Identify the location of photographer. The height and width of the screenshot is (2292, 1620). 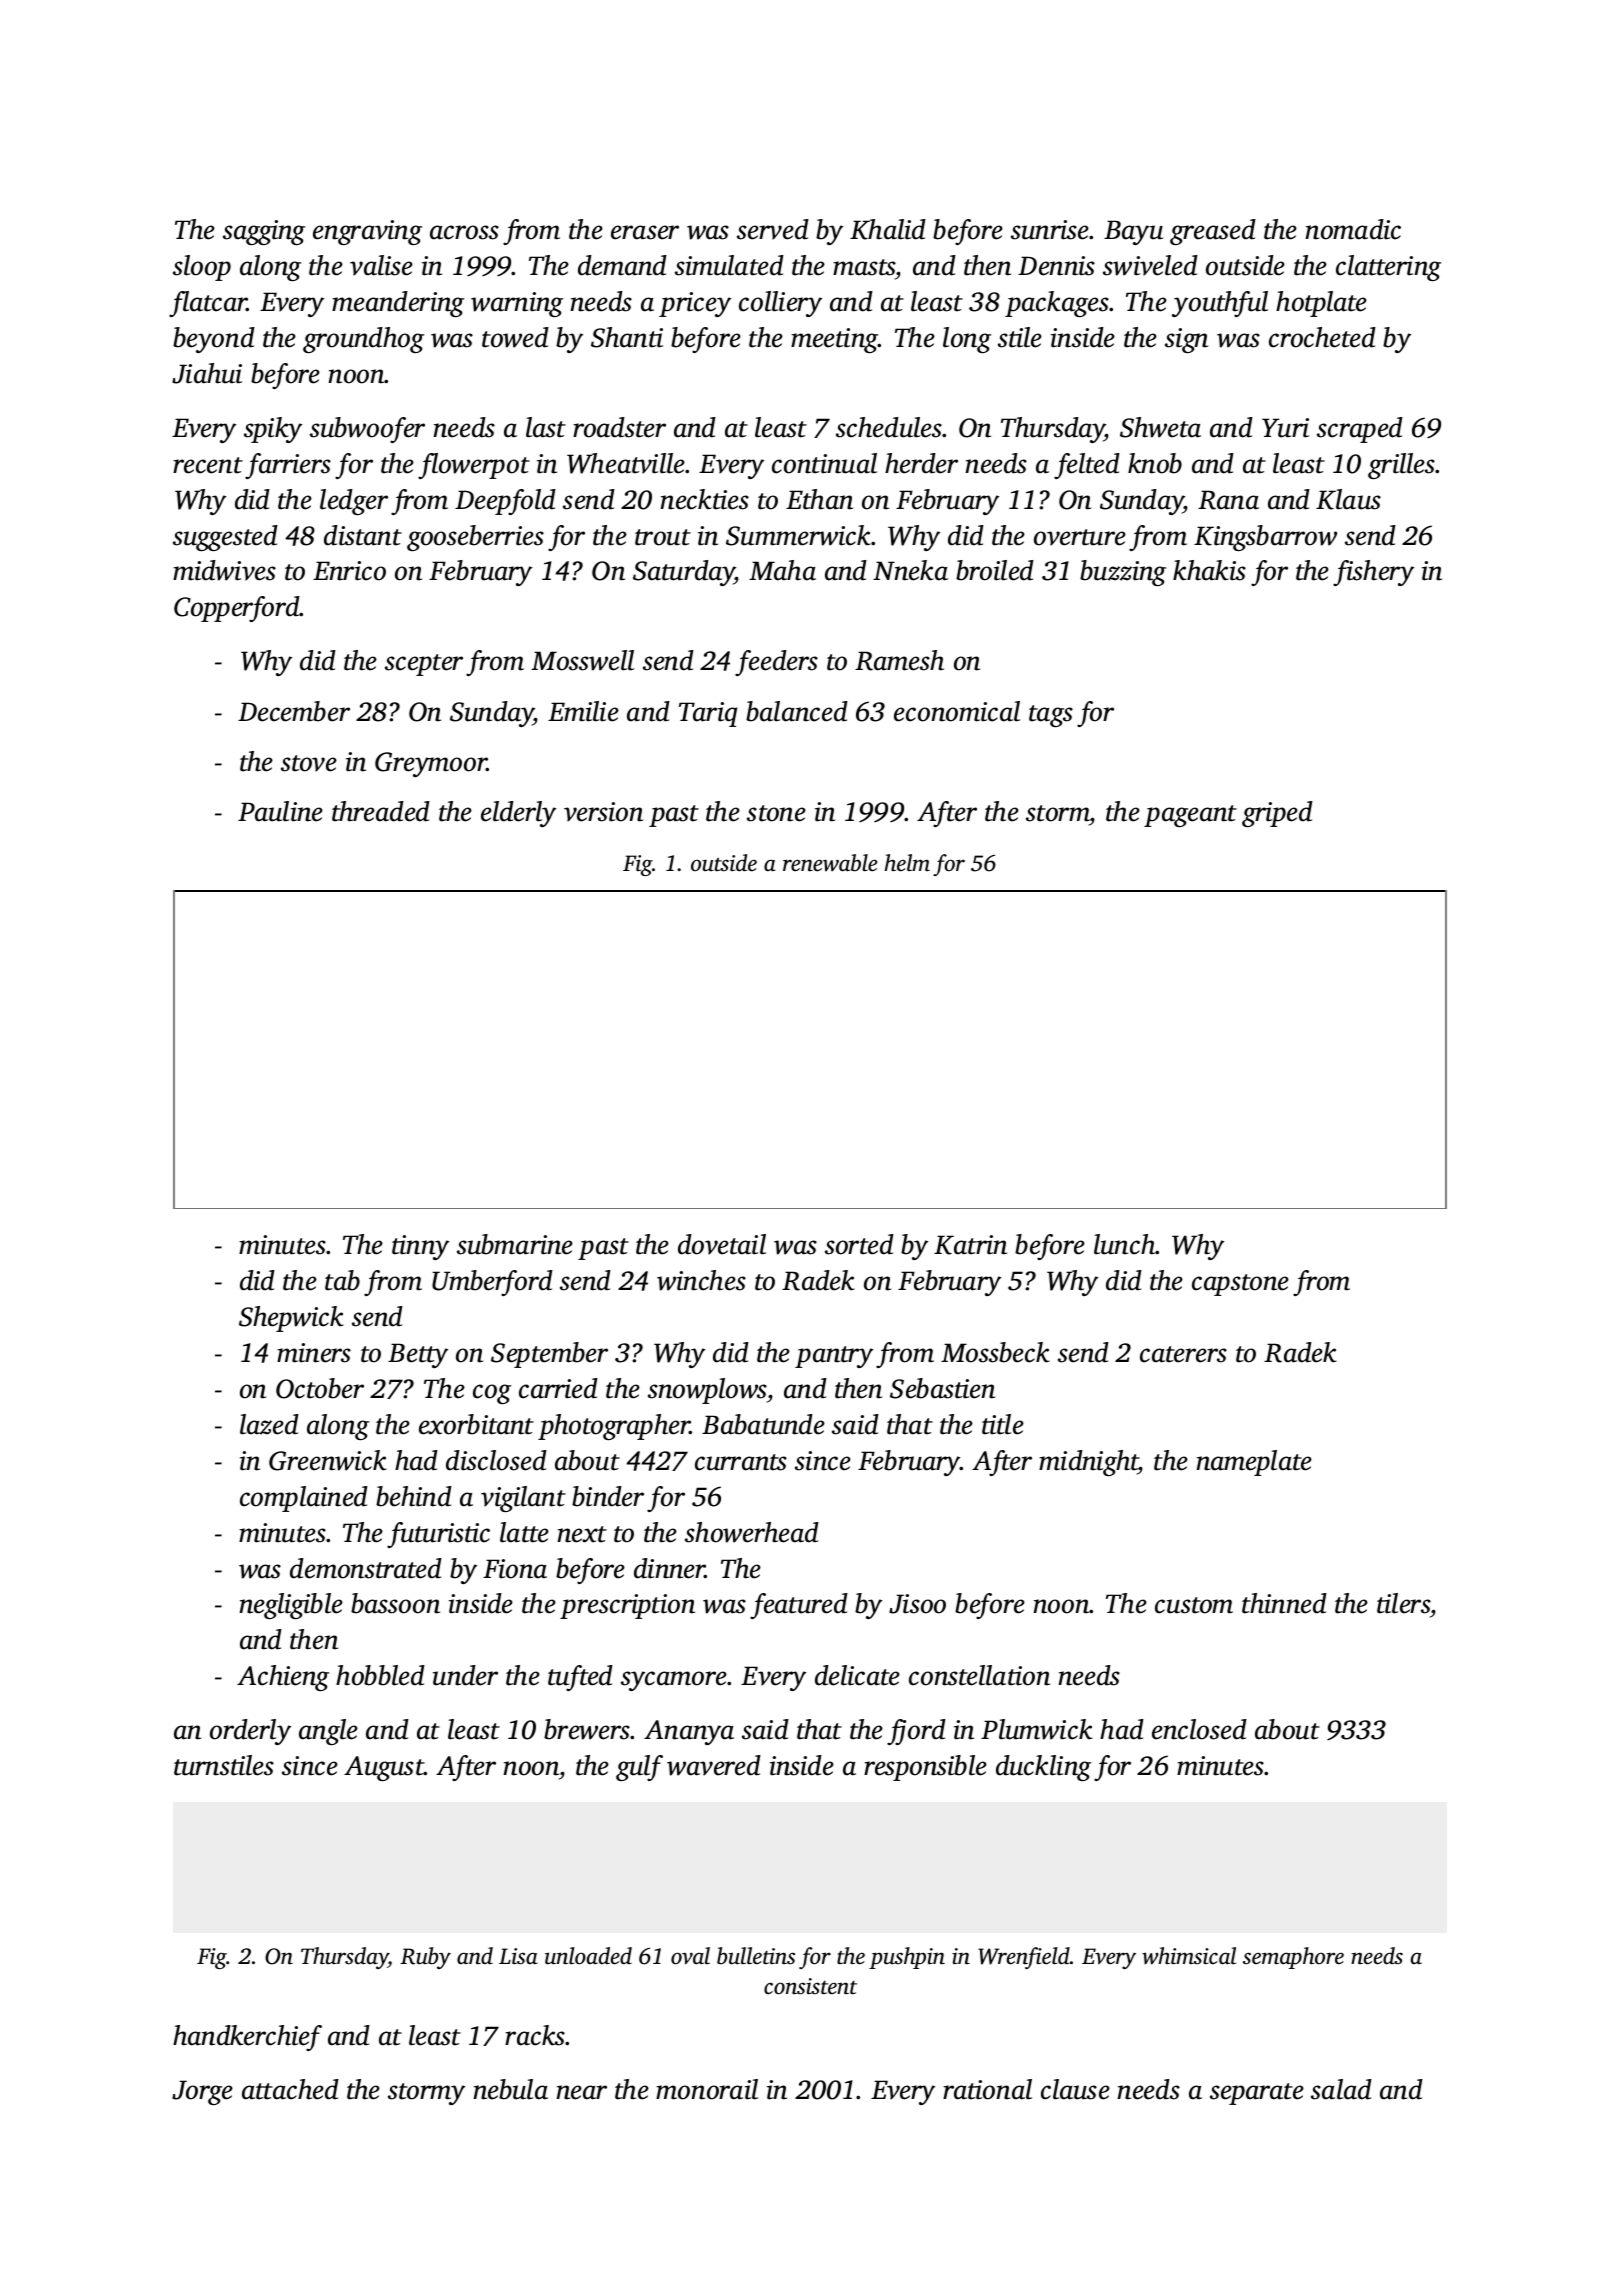
(614, 1427).
